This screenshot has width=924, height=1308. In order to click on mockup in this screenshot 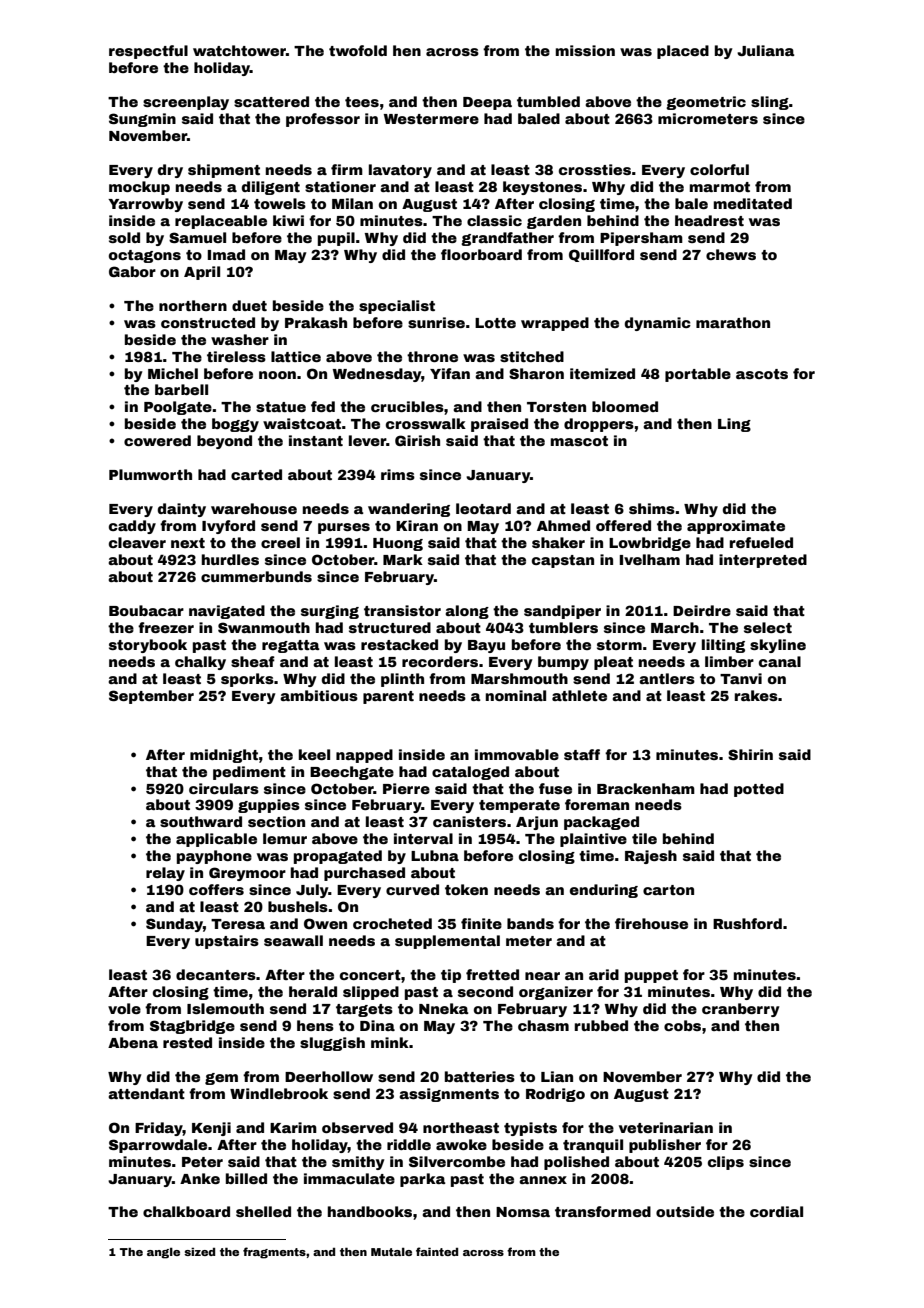, I will do `click(139, 188)`.
